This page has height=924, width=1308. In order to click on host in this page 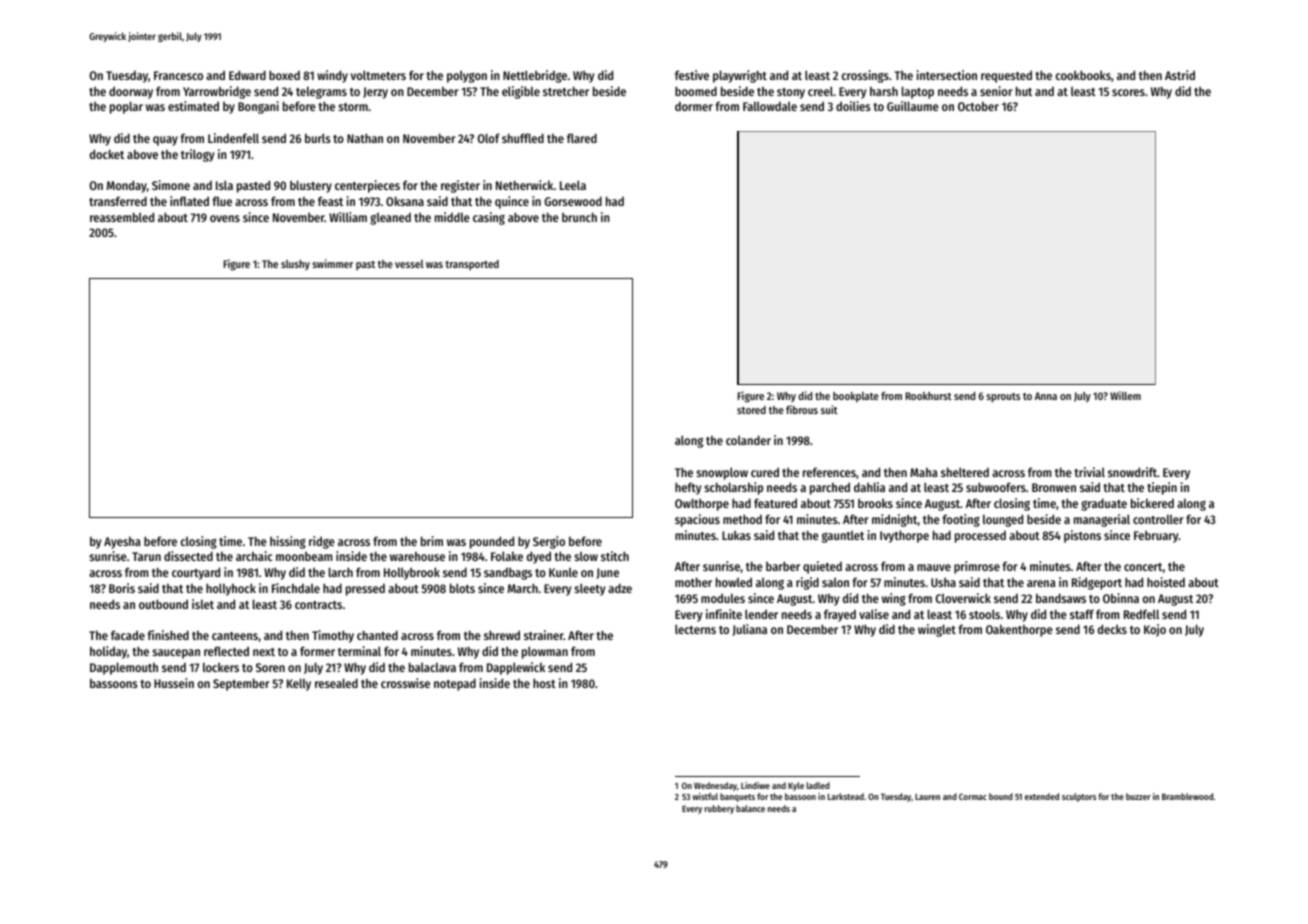, I will do `click(544, 683)`.
